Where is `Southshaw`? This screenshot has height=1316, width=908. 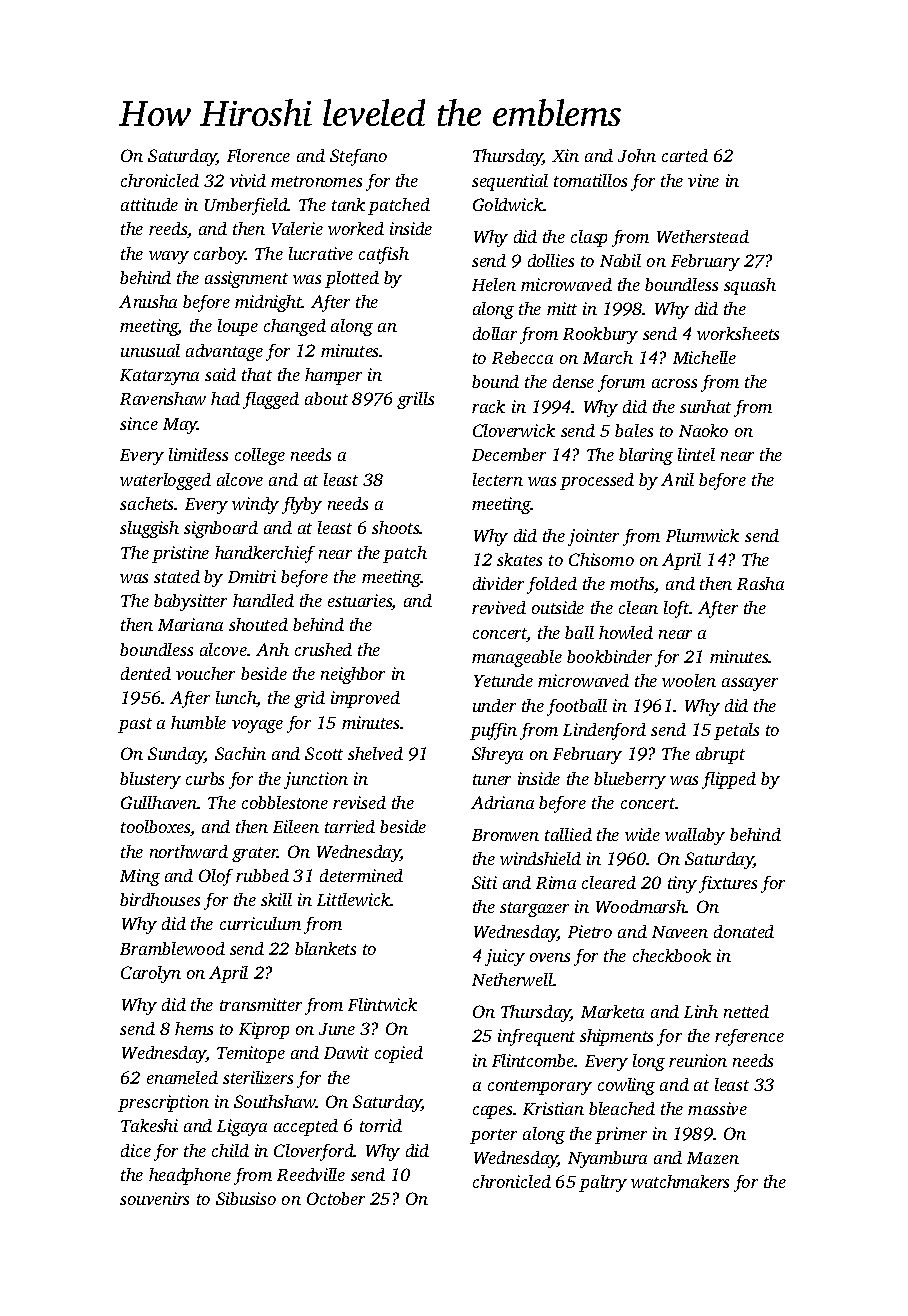
Southshaw is located at coordinates (275, 1101).
